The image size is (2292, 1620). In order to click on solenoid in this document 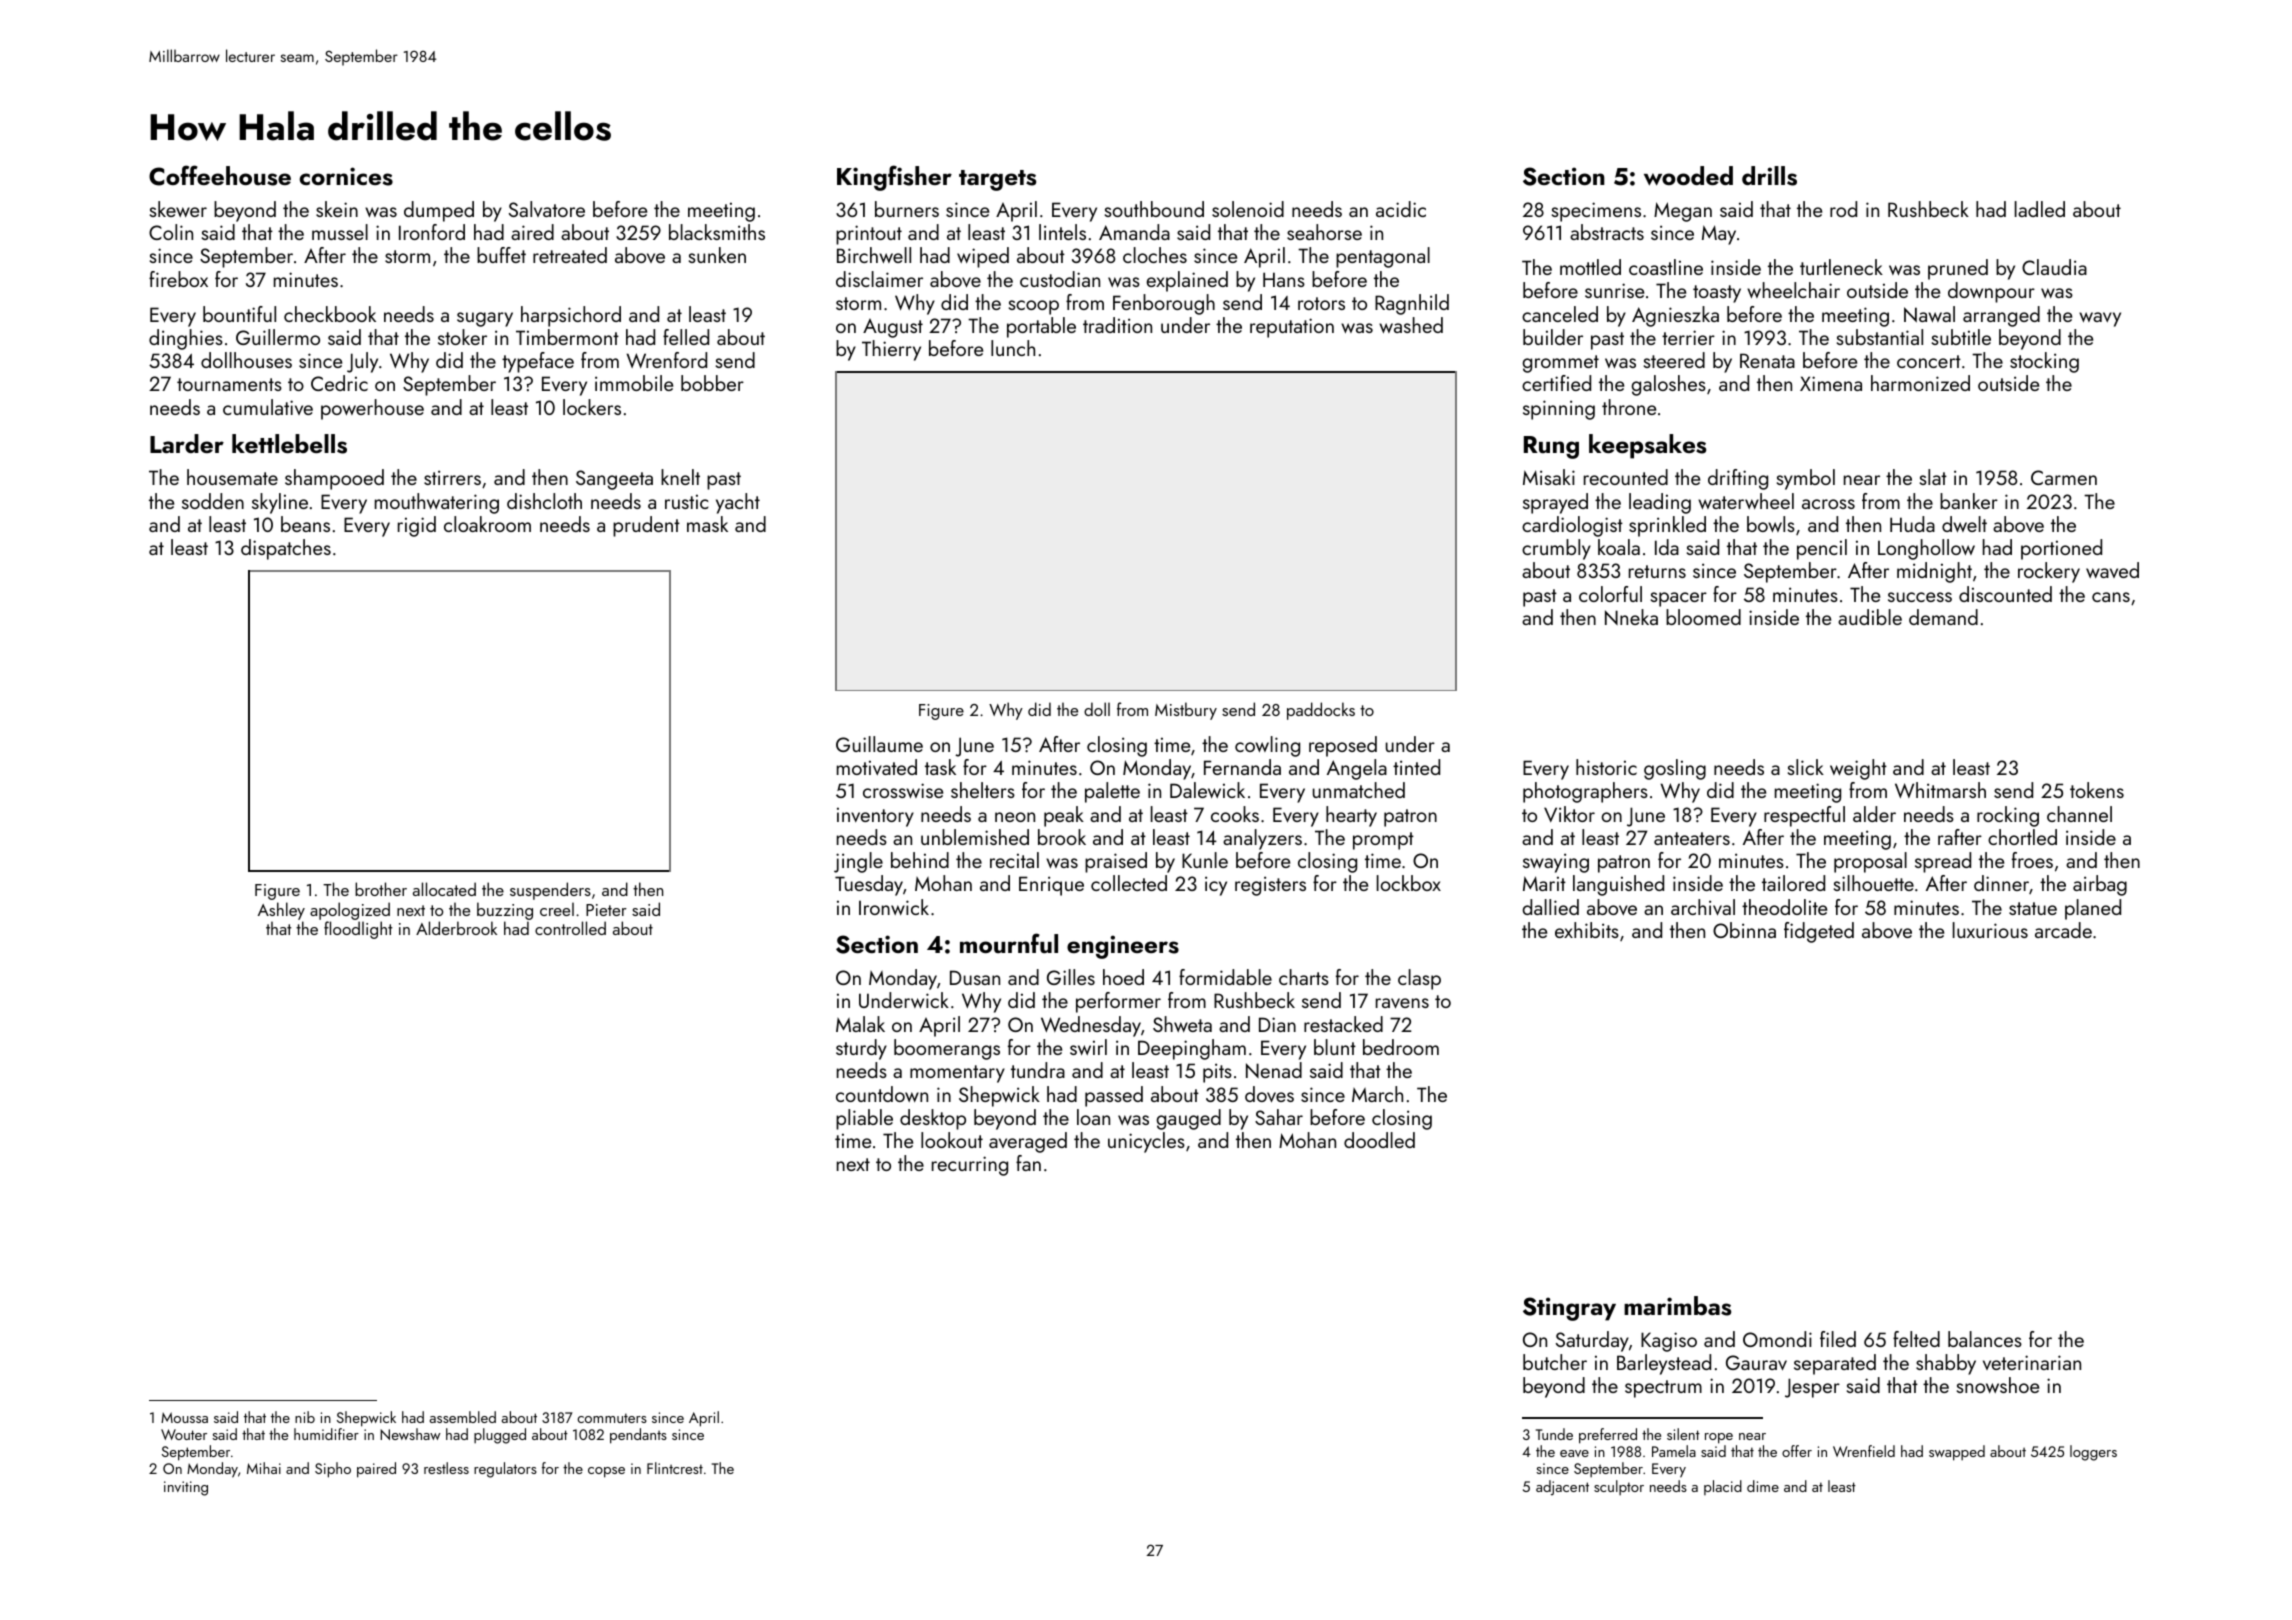, I will do `click(1248, 209)`.
